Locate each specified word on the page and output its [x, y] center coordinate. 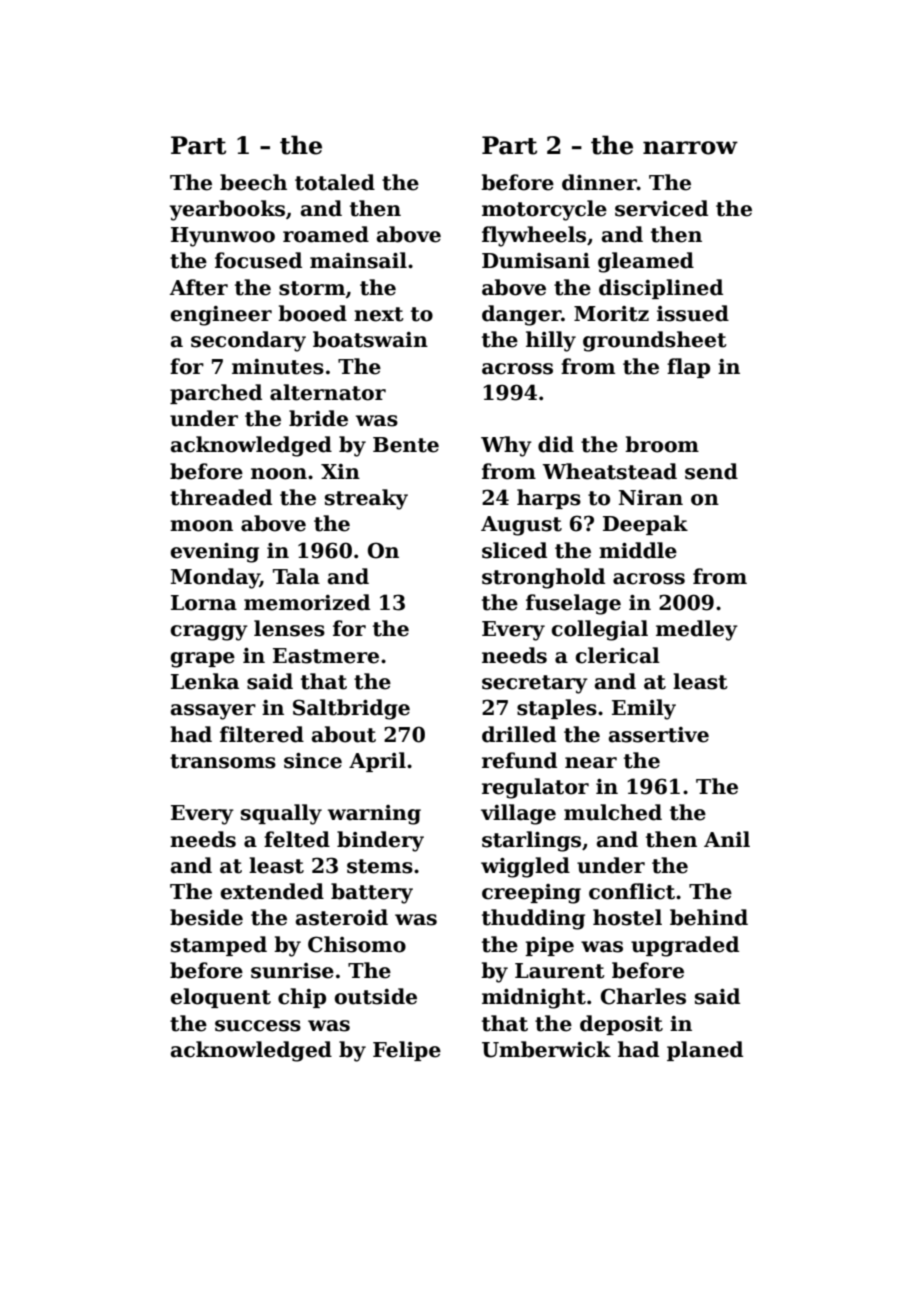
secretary [535, 684]
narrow [690, 148]
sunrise [292, 971]
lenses [289, 628]
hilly [551, 341]
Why [506, 446]
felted [297, 839]
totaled [335, 182]
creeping [531, 894]
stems [380, 866]
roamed [326, 234]
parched [216, 394]
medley [697, 630]
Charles [643, 996]
